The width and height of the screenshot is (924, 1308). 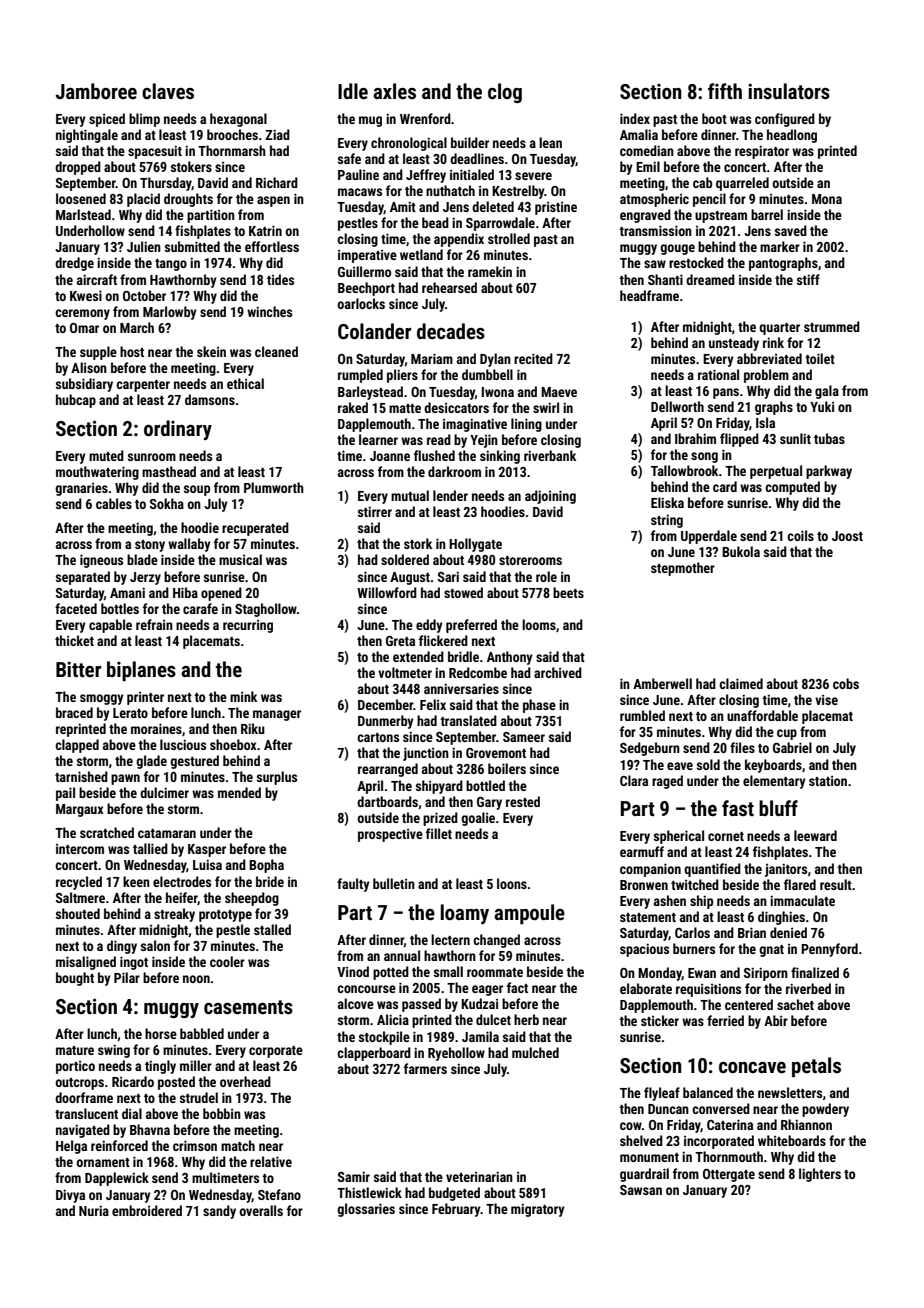 I want to click on extended, so click(x=418, y=656).
